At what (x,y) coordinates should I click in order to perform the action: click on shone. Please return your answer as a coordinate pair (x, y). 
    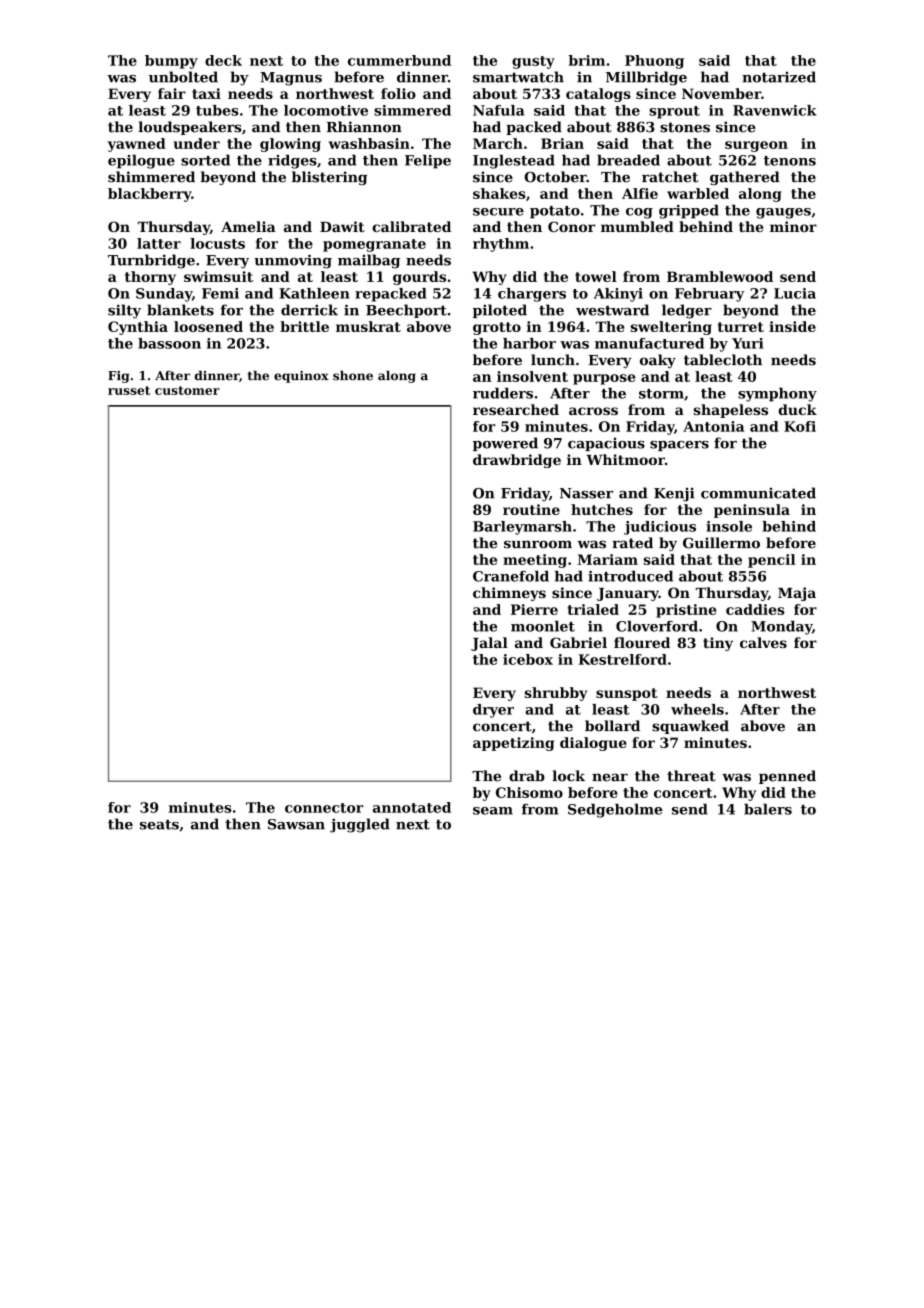
    Looking at the image, I should click on (353, 376).
